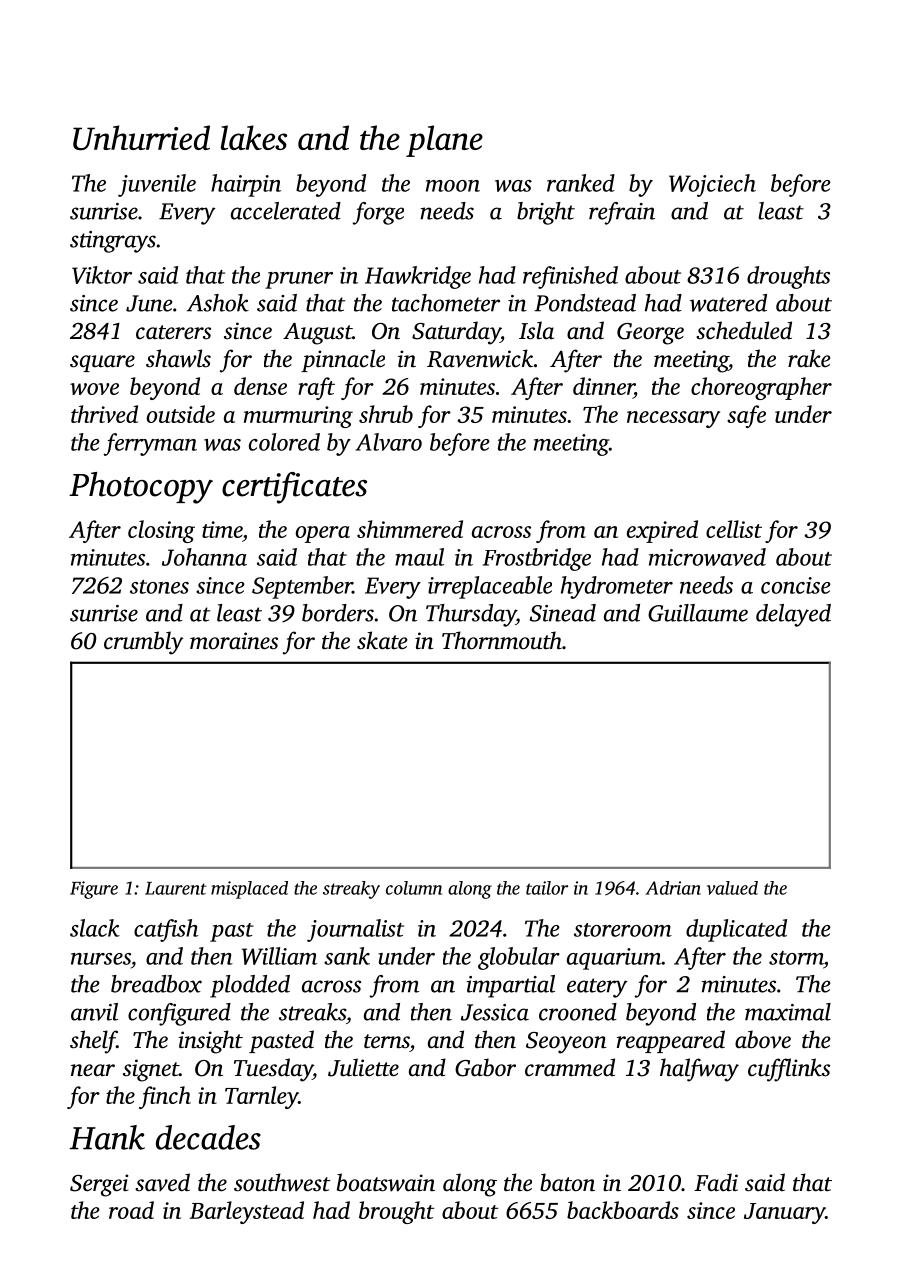  I want to click on misplaced, so click(249, 890).
